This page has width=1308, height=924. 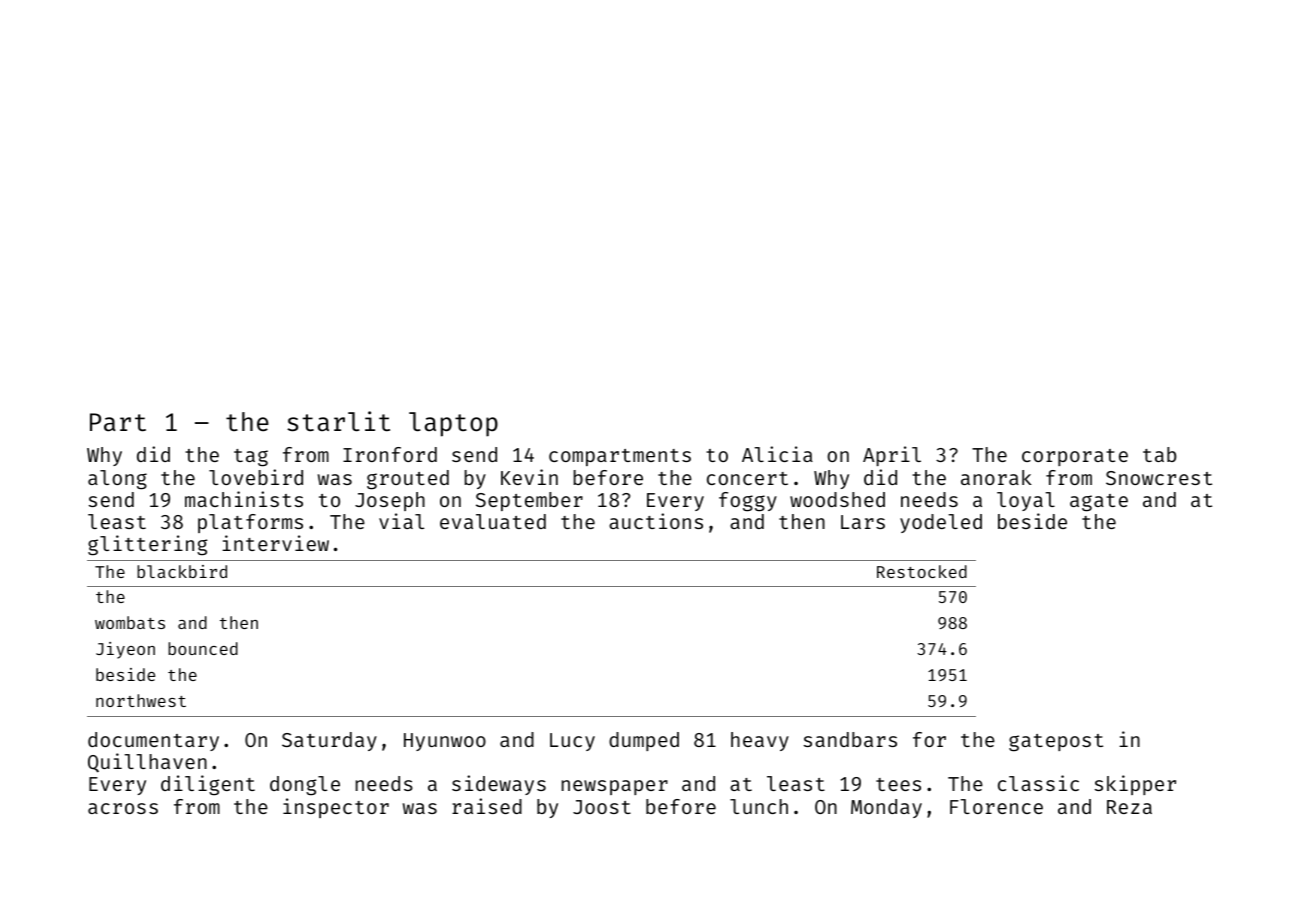 What do you see at coordinates (1075, 457) in the page?
I see `corporate` at bounding box center [1075, 457].
